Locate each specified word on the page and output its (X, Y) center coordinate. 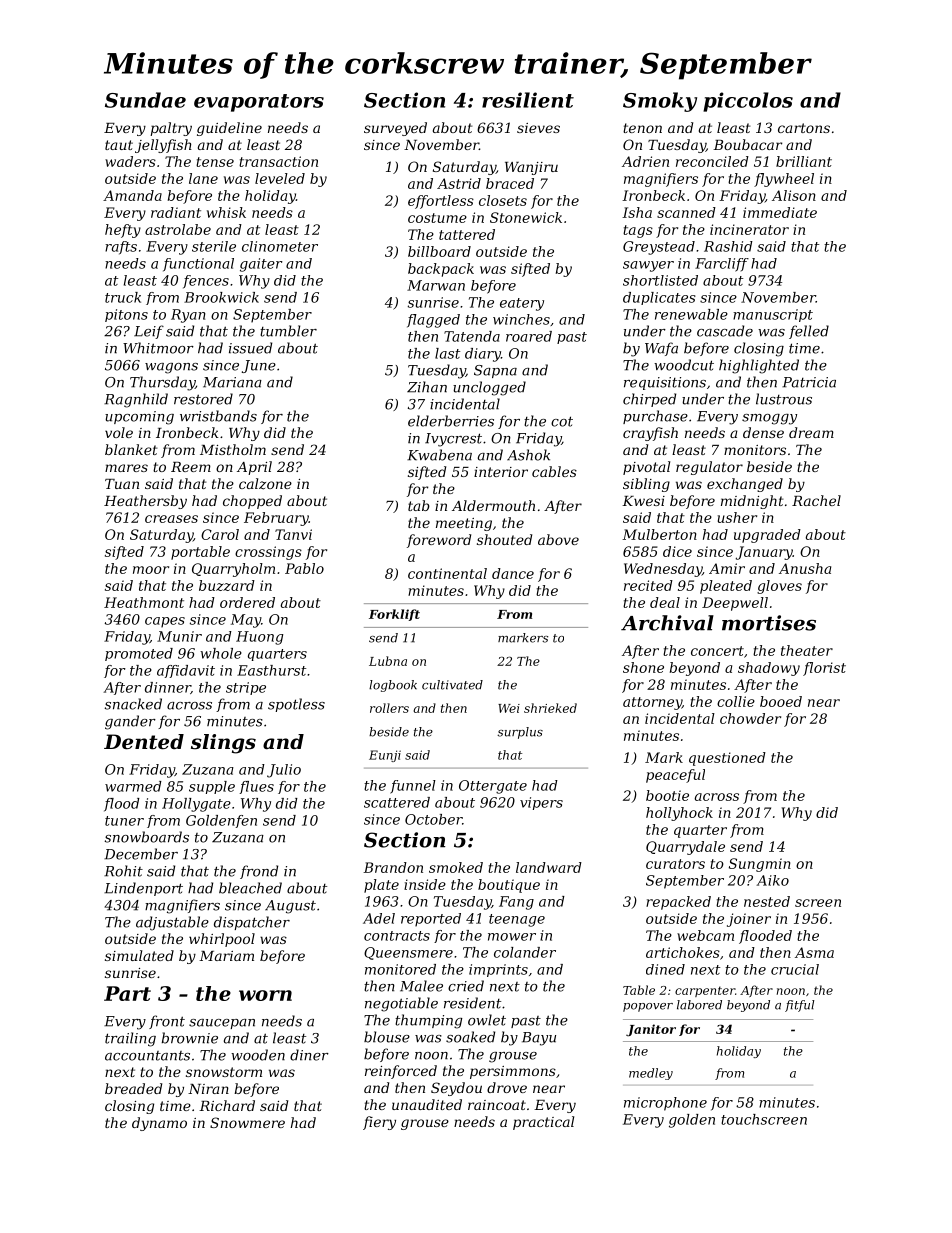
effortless (441, 202)
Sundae (145, 100)
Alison (794, 195)
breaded (133, 1088)
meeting (464, 524)
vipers (541, 803)
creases (171, 519)
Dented (144, 742)
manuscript (773, 315)
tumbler (288, 331)
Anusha (805, 568)
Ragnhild (136, 400)
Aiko (772, 880)
